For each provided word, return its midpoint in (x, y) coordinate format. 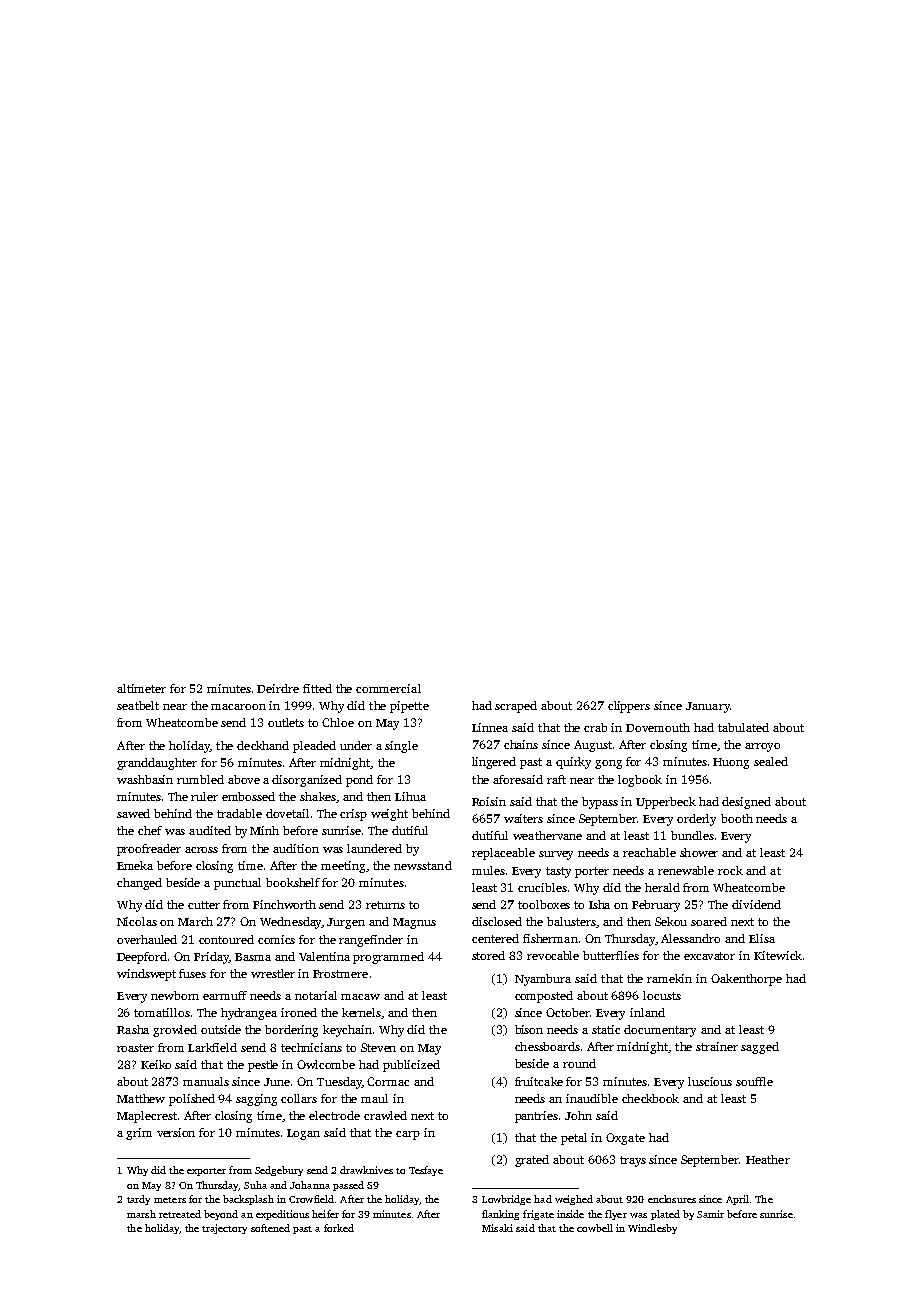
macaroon (238, 707)
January (708, 707)
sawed (133, 813)
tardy (138, 1200)
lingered (494, 763)
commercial (388, 688)
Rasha (133, 1029)
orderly (696, 820)
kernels (361, 1012)
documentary (660, 1031)
